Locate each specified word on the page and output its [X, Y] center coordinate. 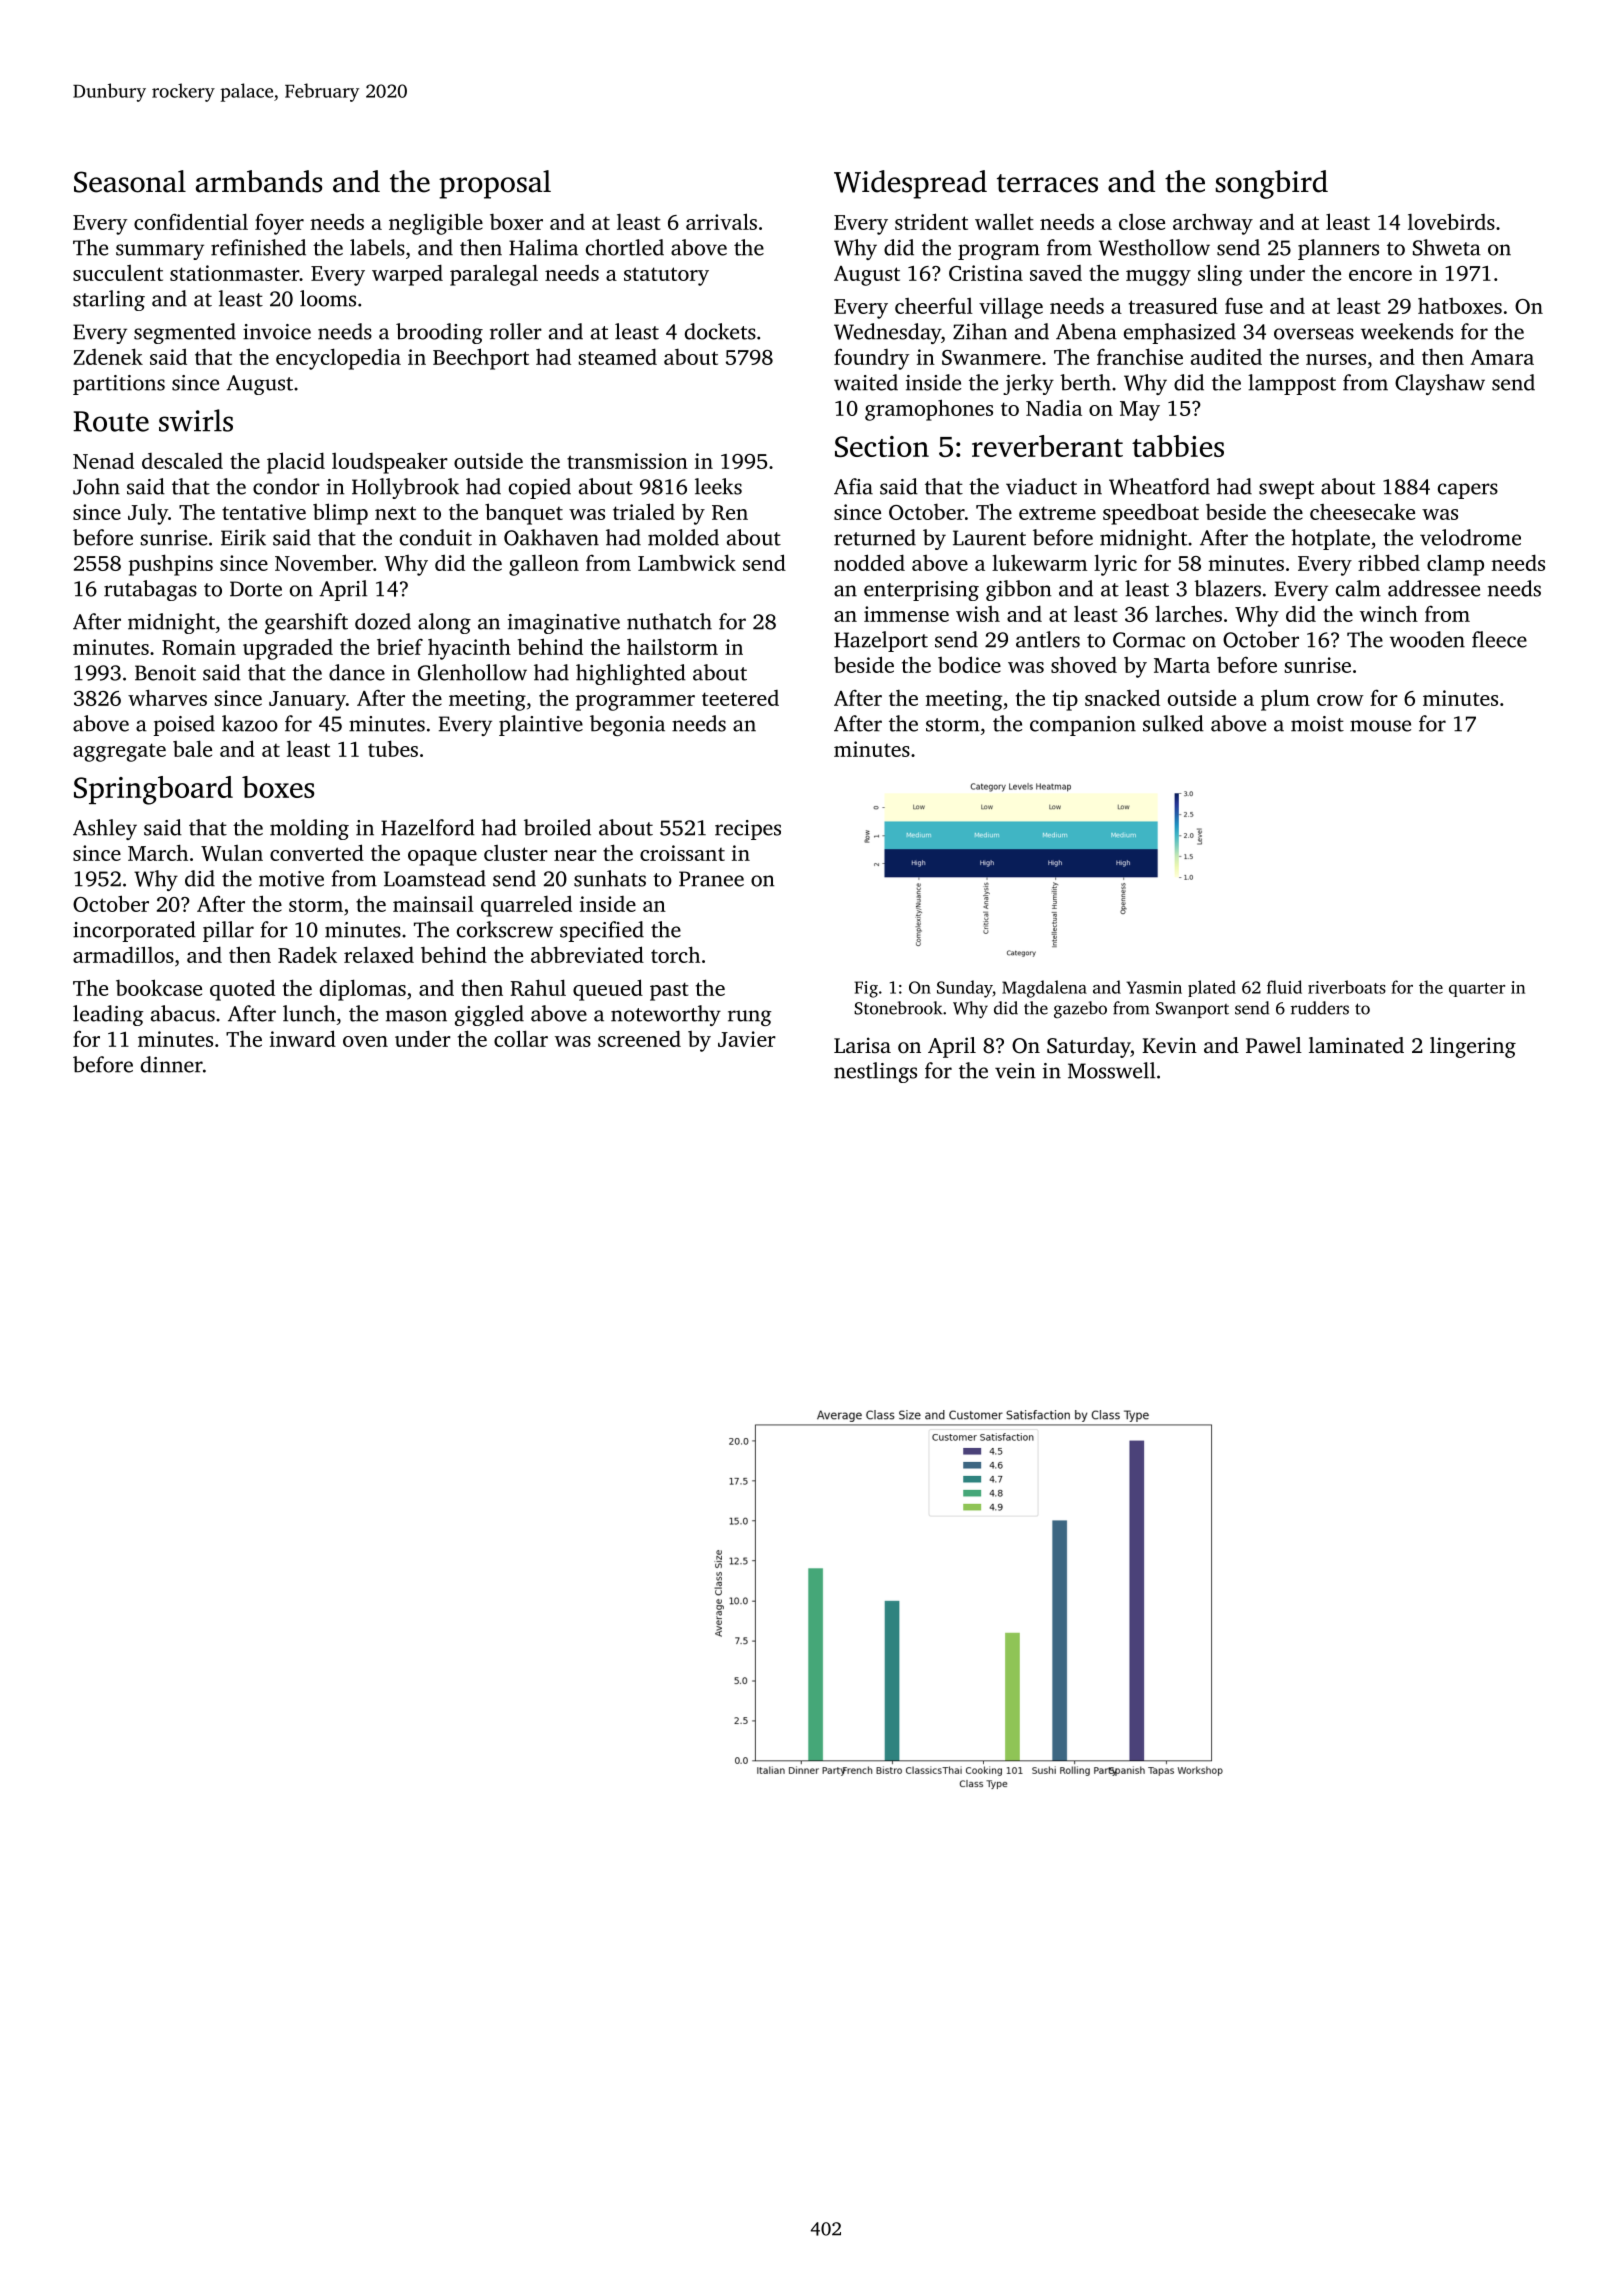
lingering [1473, 1047]
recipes [748, 830]
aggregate [119, 752]
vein [1015, 1071]
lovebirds [1451, 221]
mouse [1380, 726]
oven [365, 1041]
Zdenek [108, 356]
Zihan [980, 331]
